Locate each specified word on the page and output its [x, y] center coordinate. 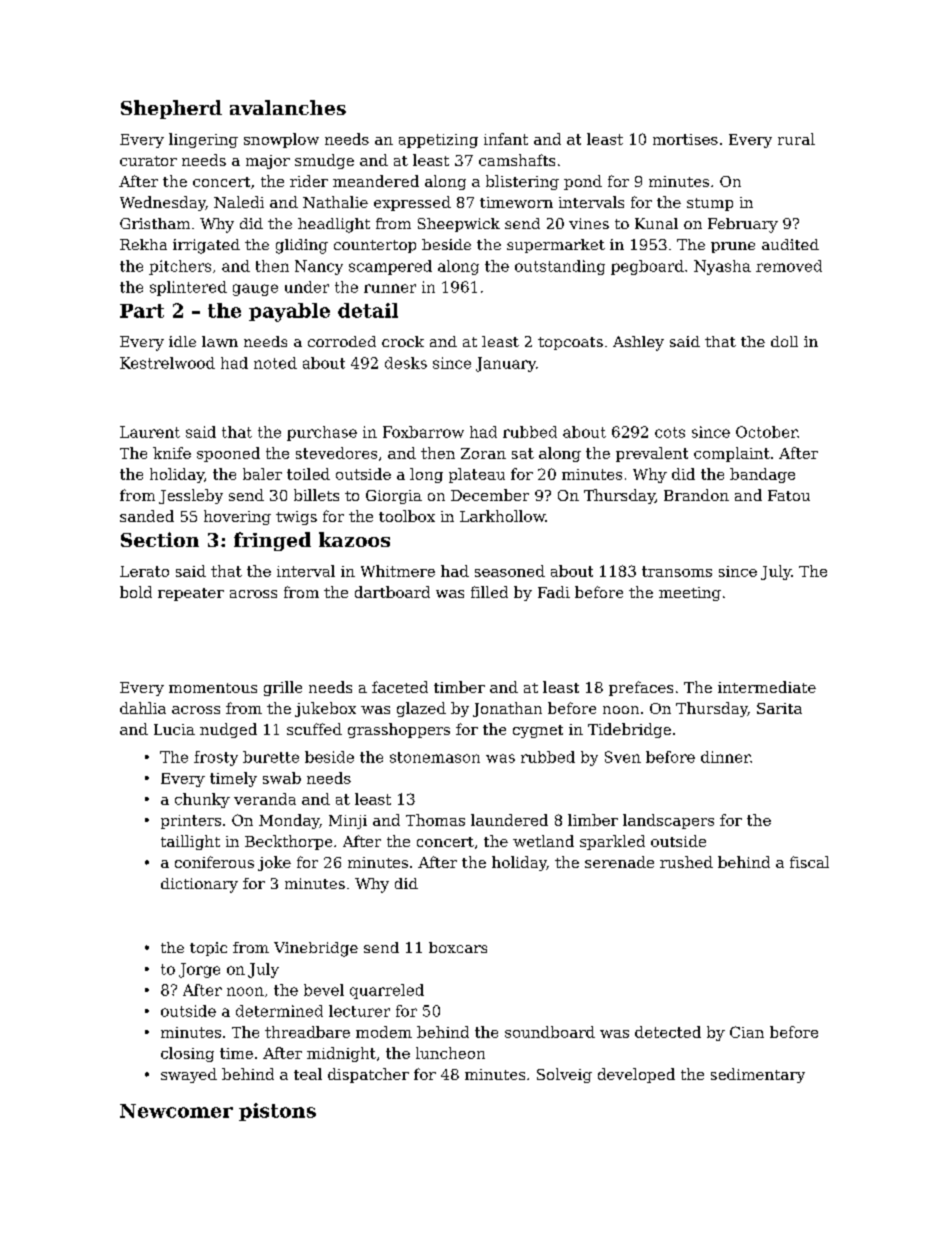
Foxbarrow [423, 432]
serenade [619, 862]
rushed [686, 862]
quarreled [387, 991]
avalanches [288, 107]
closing [187, 1054]
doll [784, 341]
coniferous [214, 862]
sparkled [612, 842]
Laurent [150, 432]
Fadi [554, 592]
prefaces [641, 688]
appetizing [438, 141]
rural [796, 139]
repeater [191, 594]
